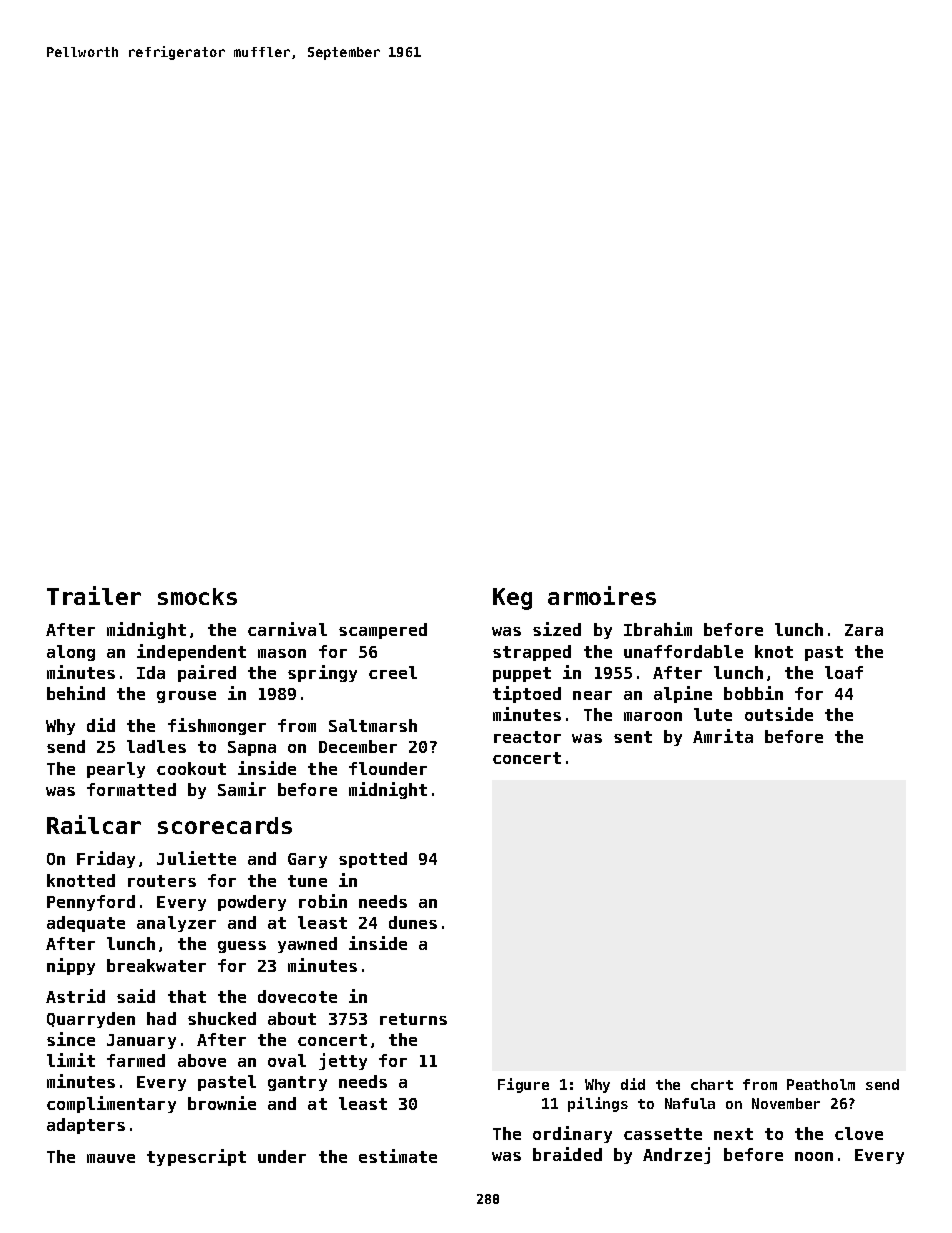  I want to click on routers, so click(162, 881).
